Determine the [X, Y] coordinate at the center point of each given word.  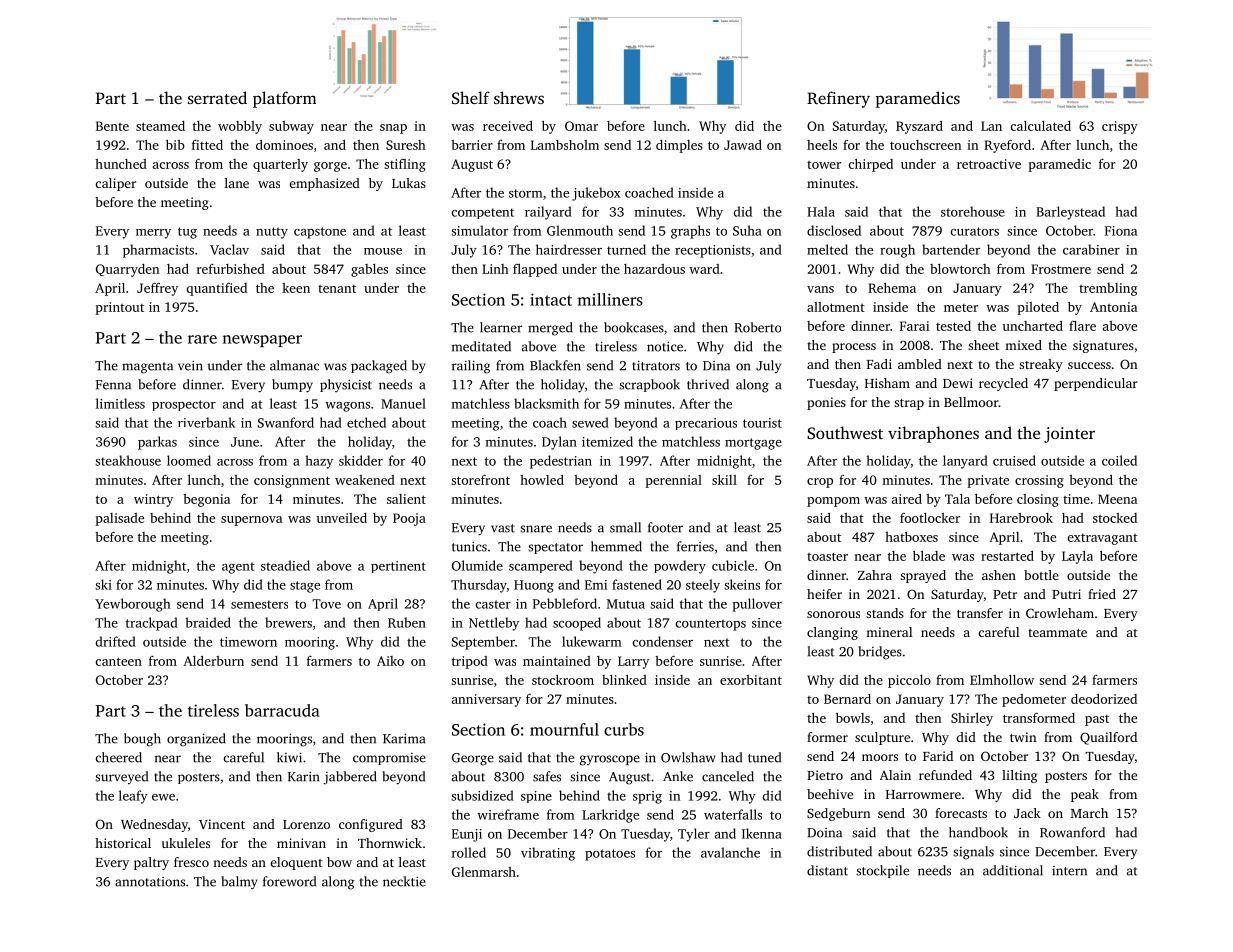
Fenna [113, 385]
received [508, 126]
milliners [610, 299]
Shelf [471, 97]
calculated [1040, 126]
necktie [404, 881]
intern [1069, 871]
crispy [1120, 127]
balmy [239, 883]
